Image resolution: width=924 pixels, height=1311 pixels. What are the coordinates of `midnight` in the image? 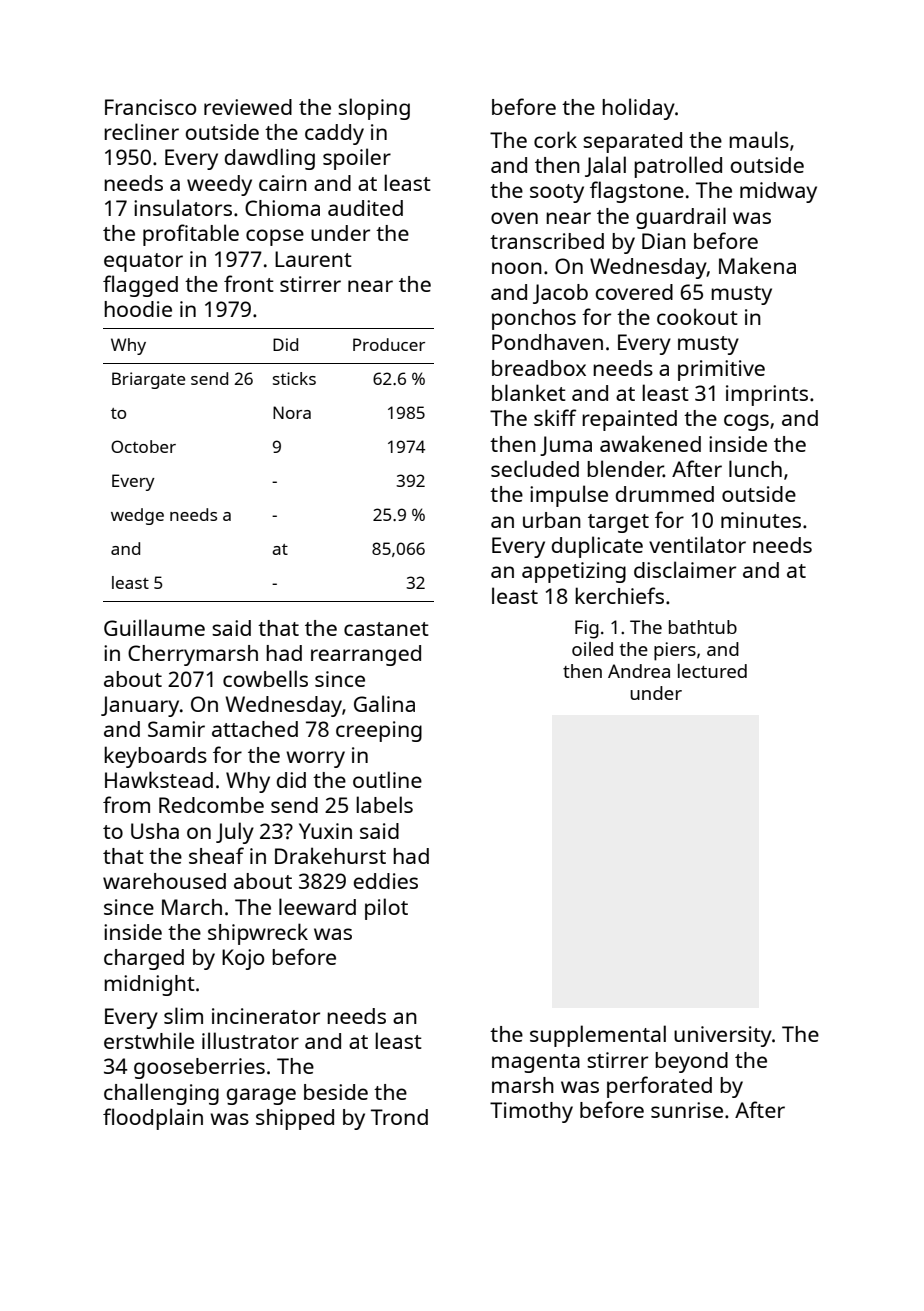 It's located at (149, 985).
